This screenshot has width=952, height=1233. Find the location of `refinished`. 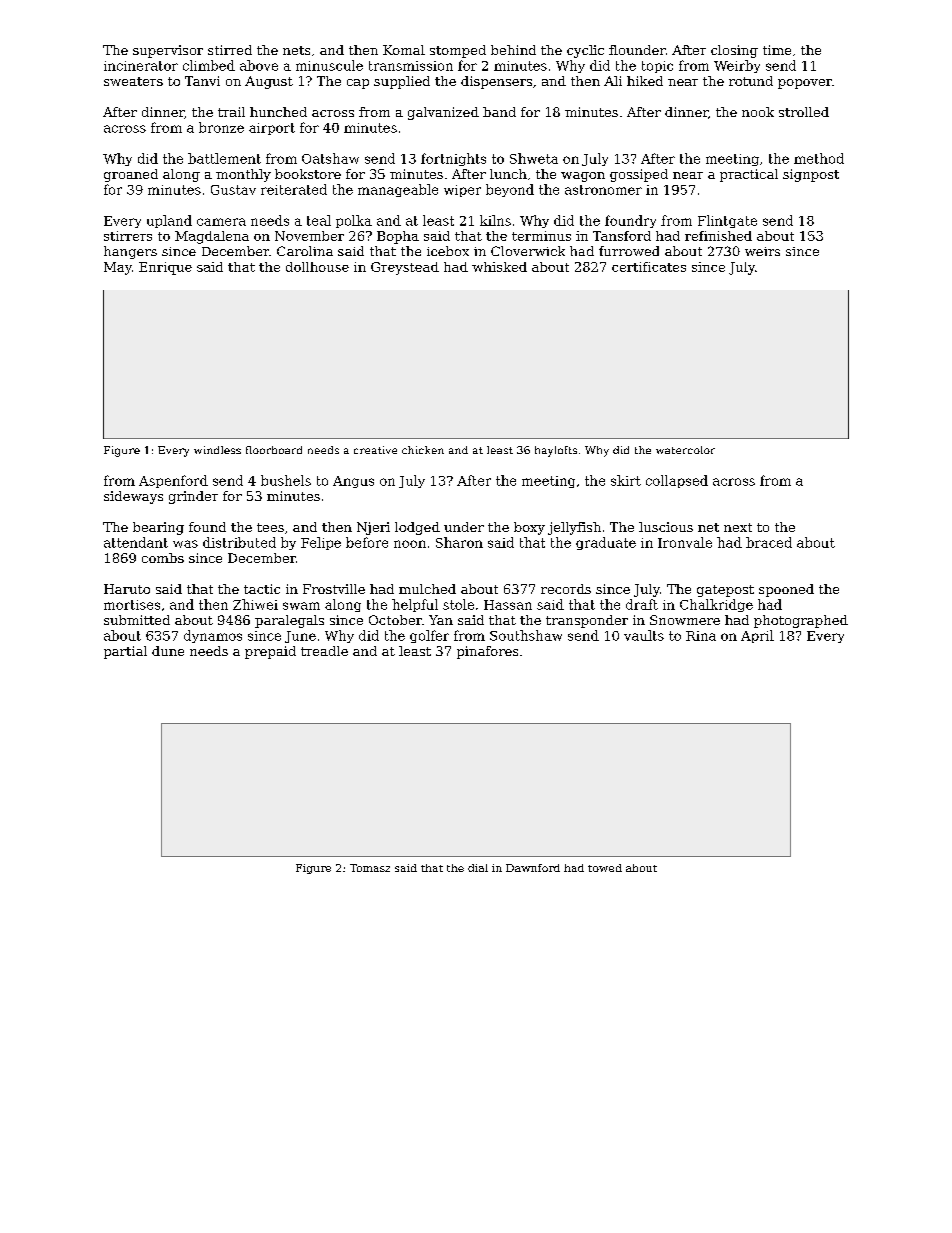

refinished is located at coordinates (718, 236).
